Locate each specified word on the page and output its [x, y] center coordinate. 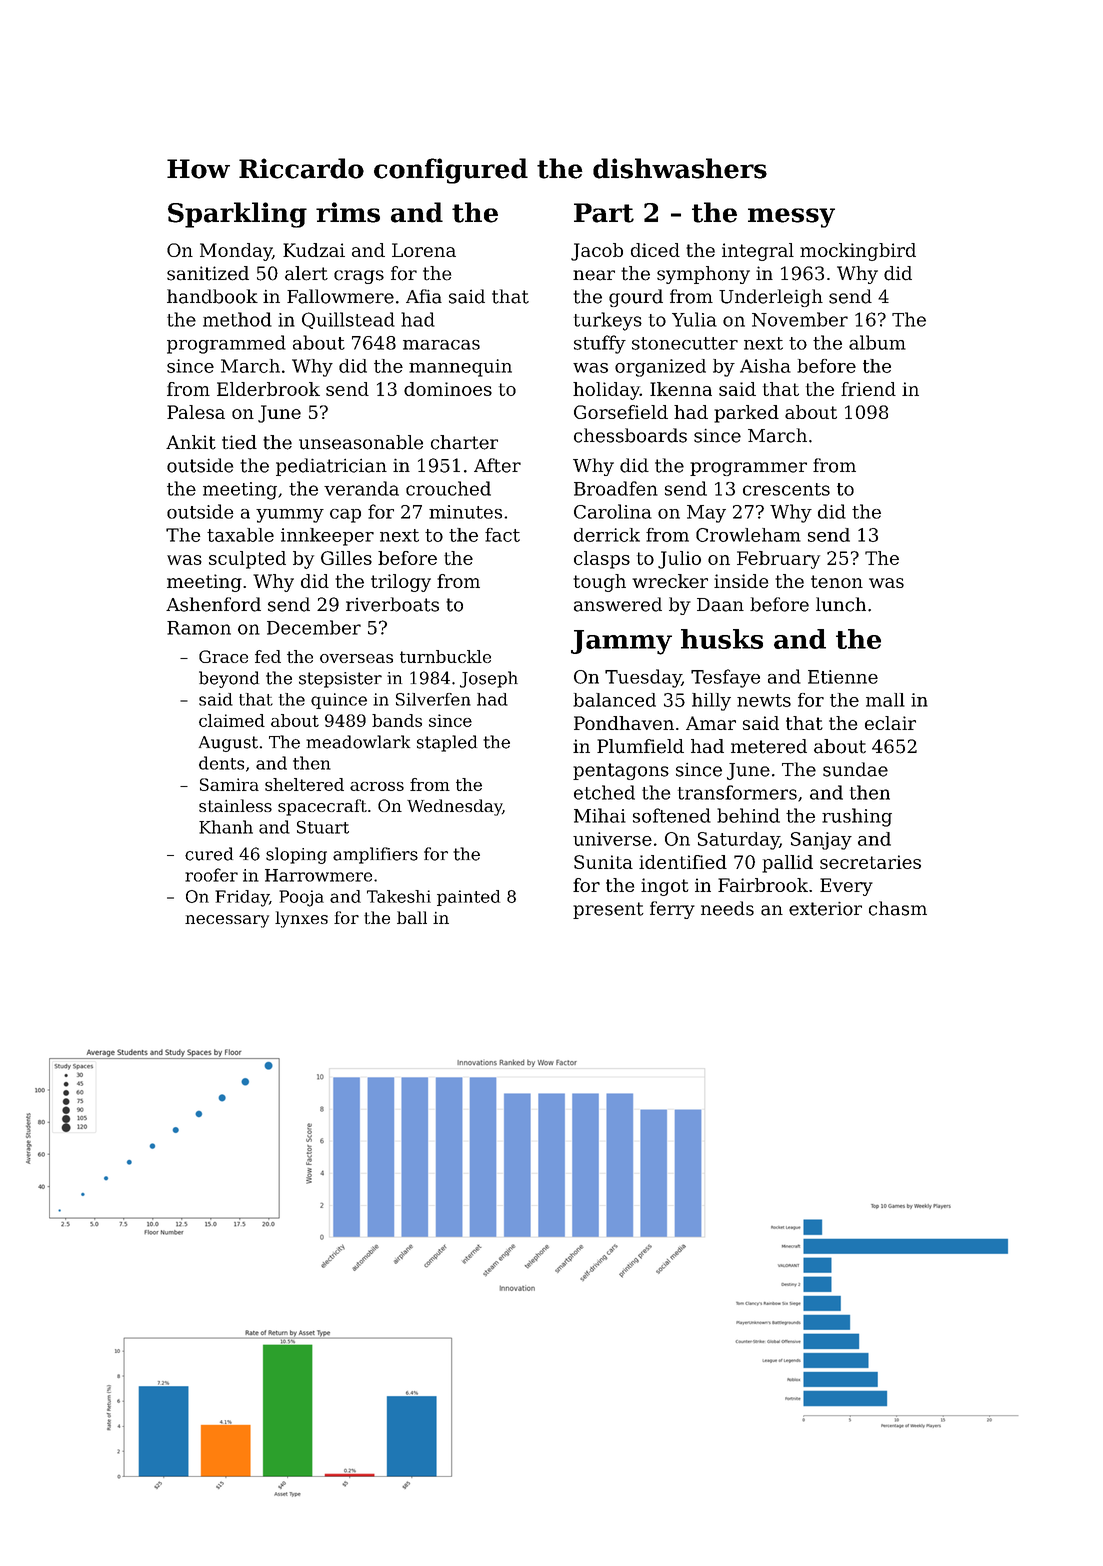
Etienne [843, 677]
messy [791, 218]
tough [599, 583]
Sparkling [237, 215]
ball [412, 917]
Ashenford [213, 604]
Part [604, 213]
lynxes [301, 919]
